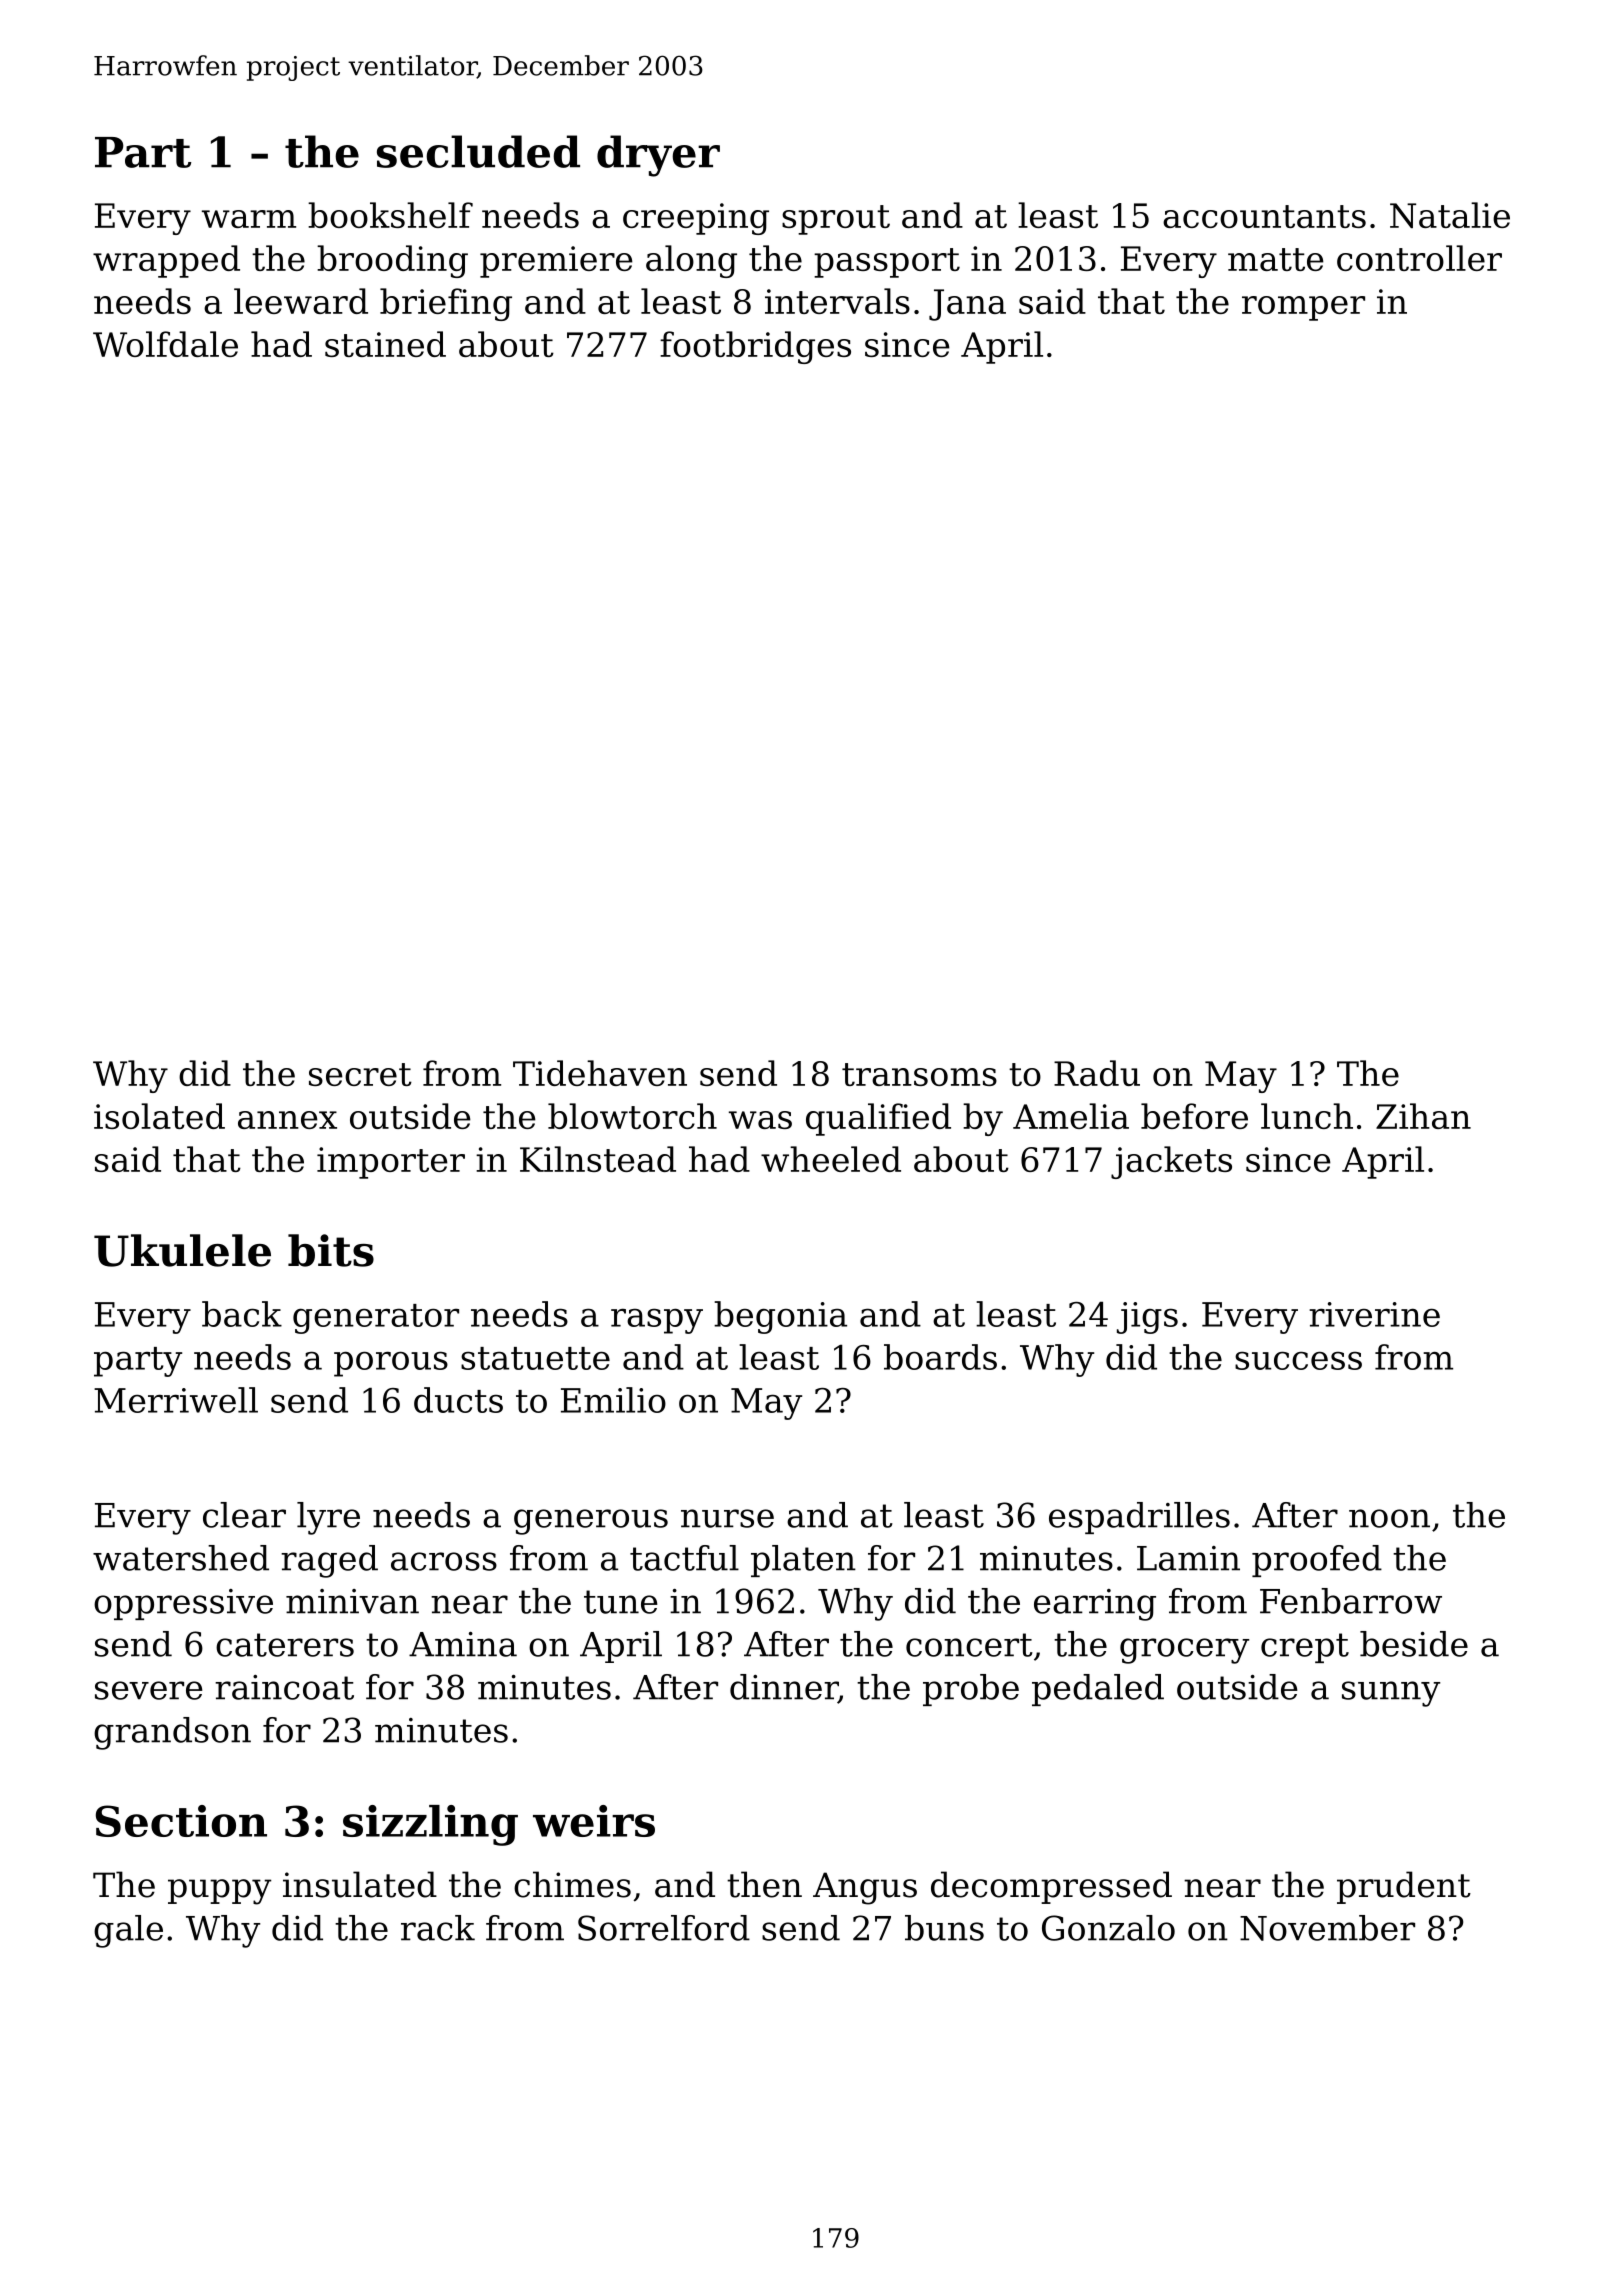 This image has height=2292, width=1620. What do you see at coordinates (760, 1120) in the image?
I see `was` at bounding box center [760, 1120].
